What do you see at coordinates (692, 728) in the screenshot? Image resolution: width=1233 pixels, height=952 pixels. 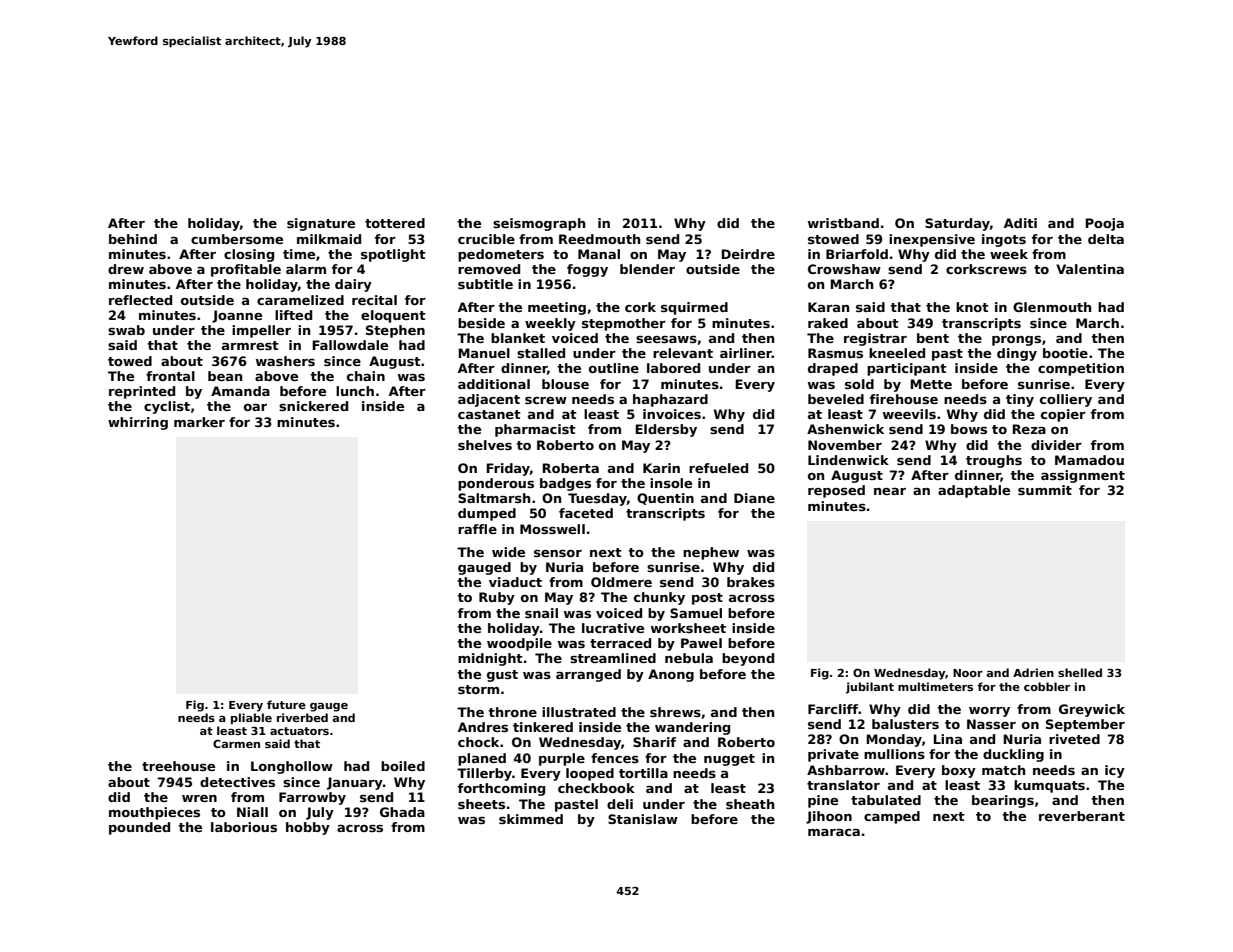 I see `wandering` at bounding box center [692, 728].
